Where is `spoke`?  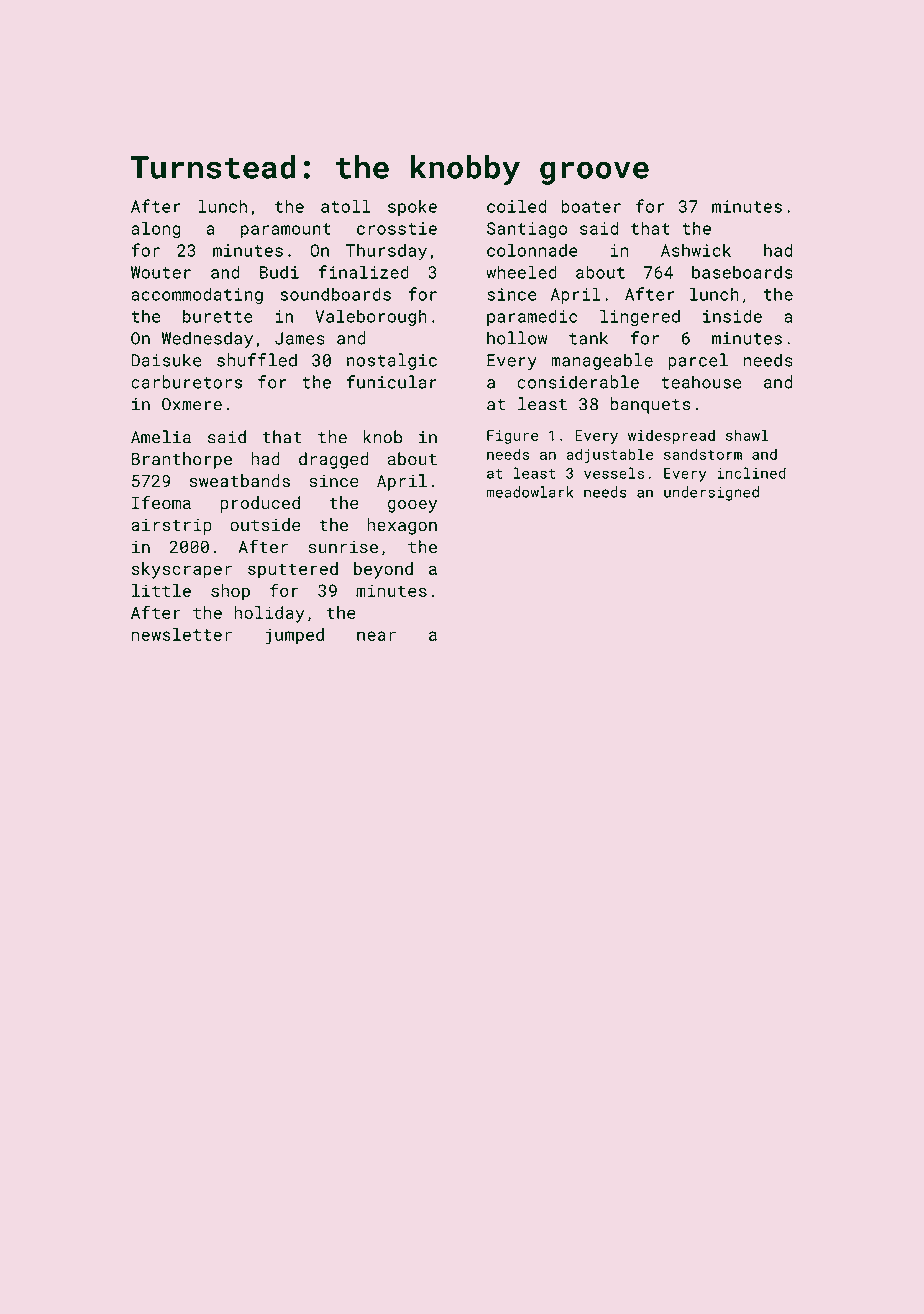 spoke is located at coordinates (412, 207).
